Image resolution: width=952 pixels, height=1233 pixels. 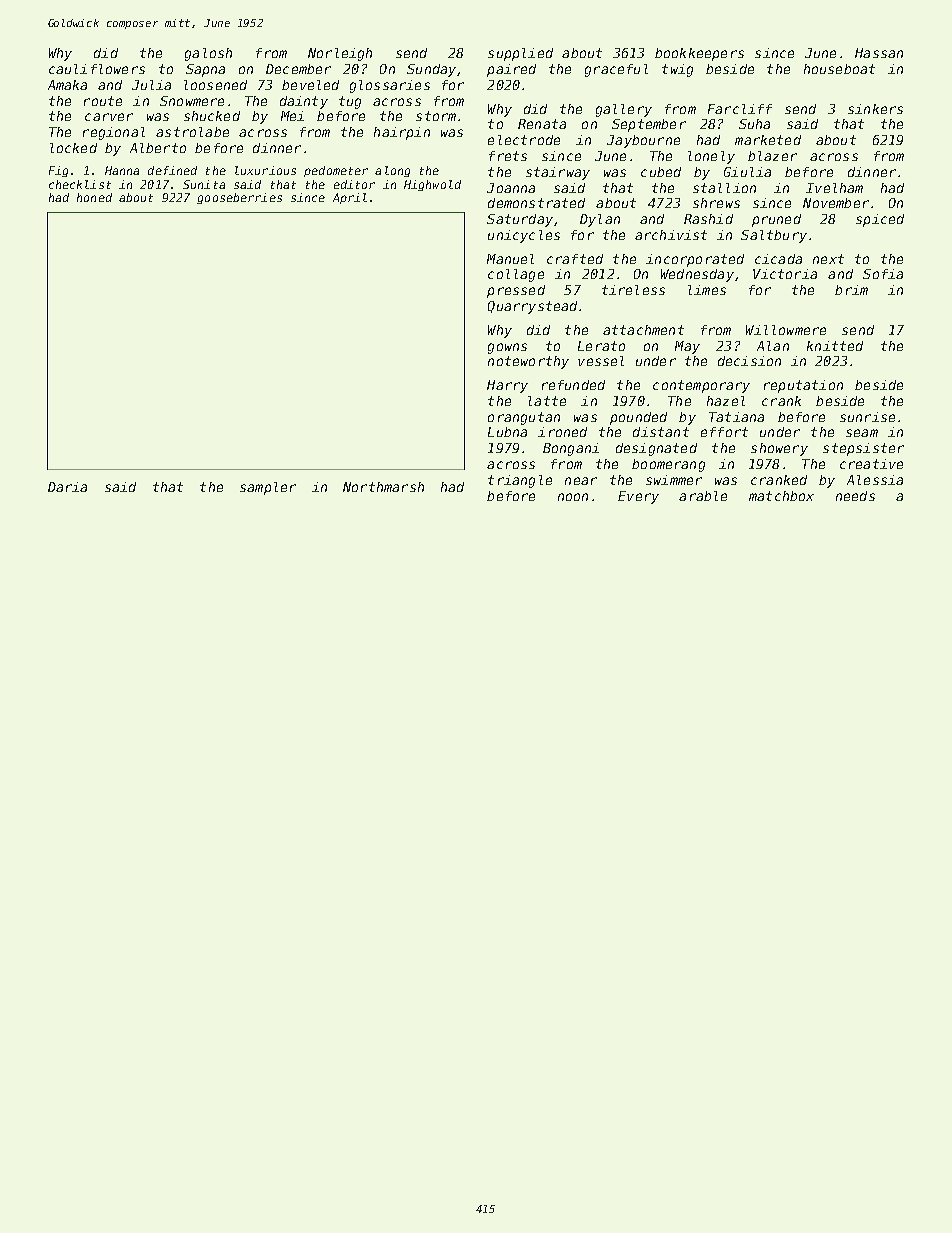 I want to click on bookkeepers, so click(x=699, y=54).
